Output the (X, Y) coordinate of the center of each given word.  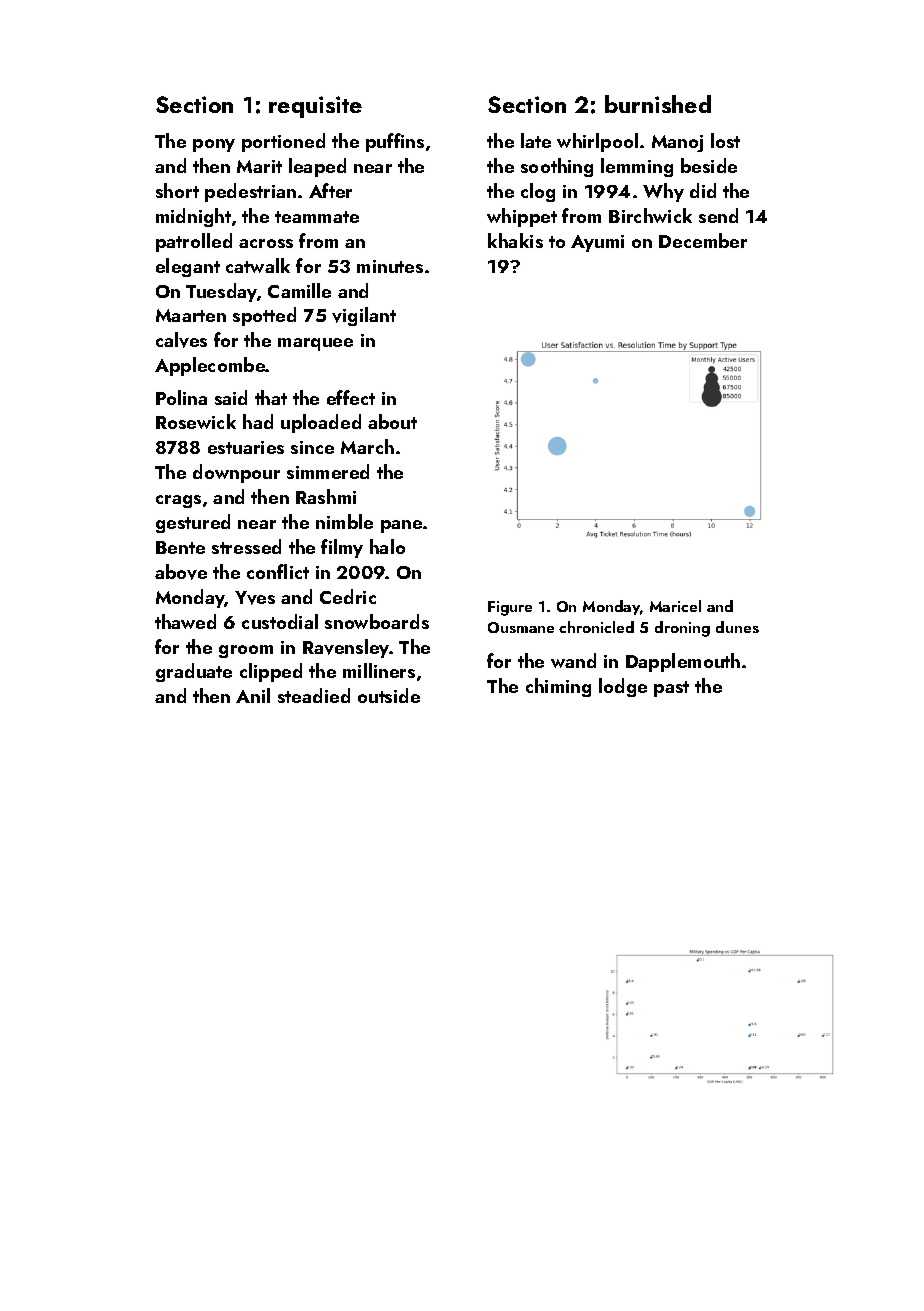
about (392, 421)
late (536, 140)
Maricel (675, 606)
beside (709, 165)
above (181, 572)
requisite (315, 107)
